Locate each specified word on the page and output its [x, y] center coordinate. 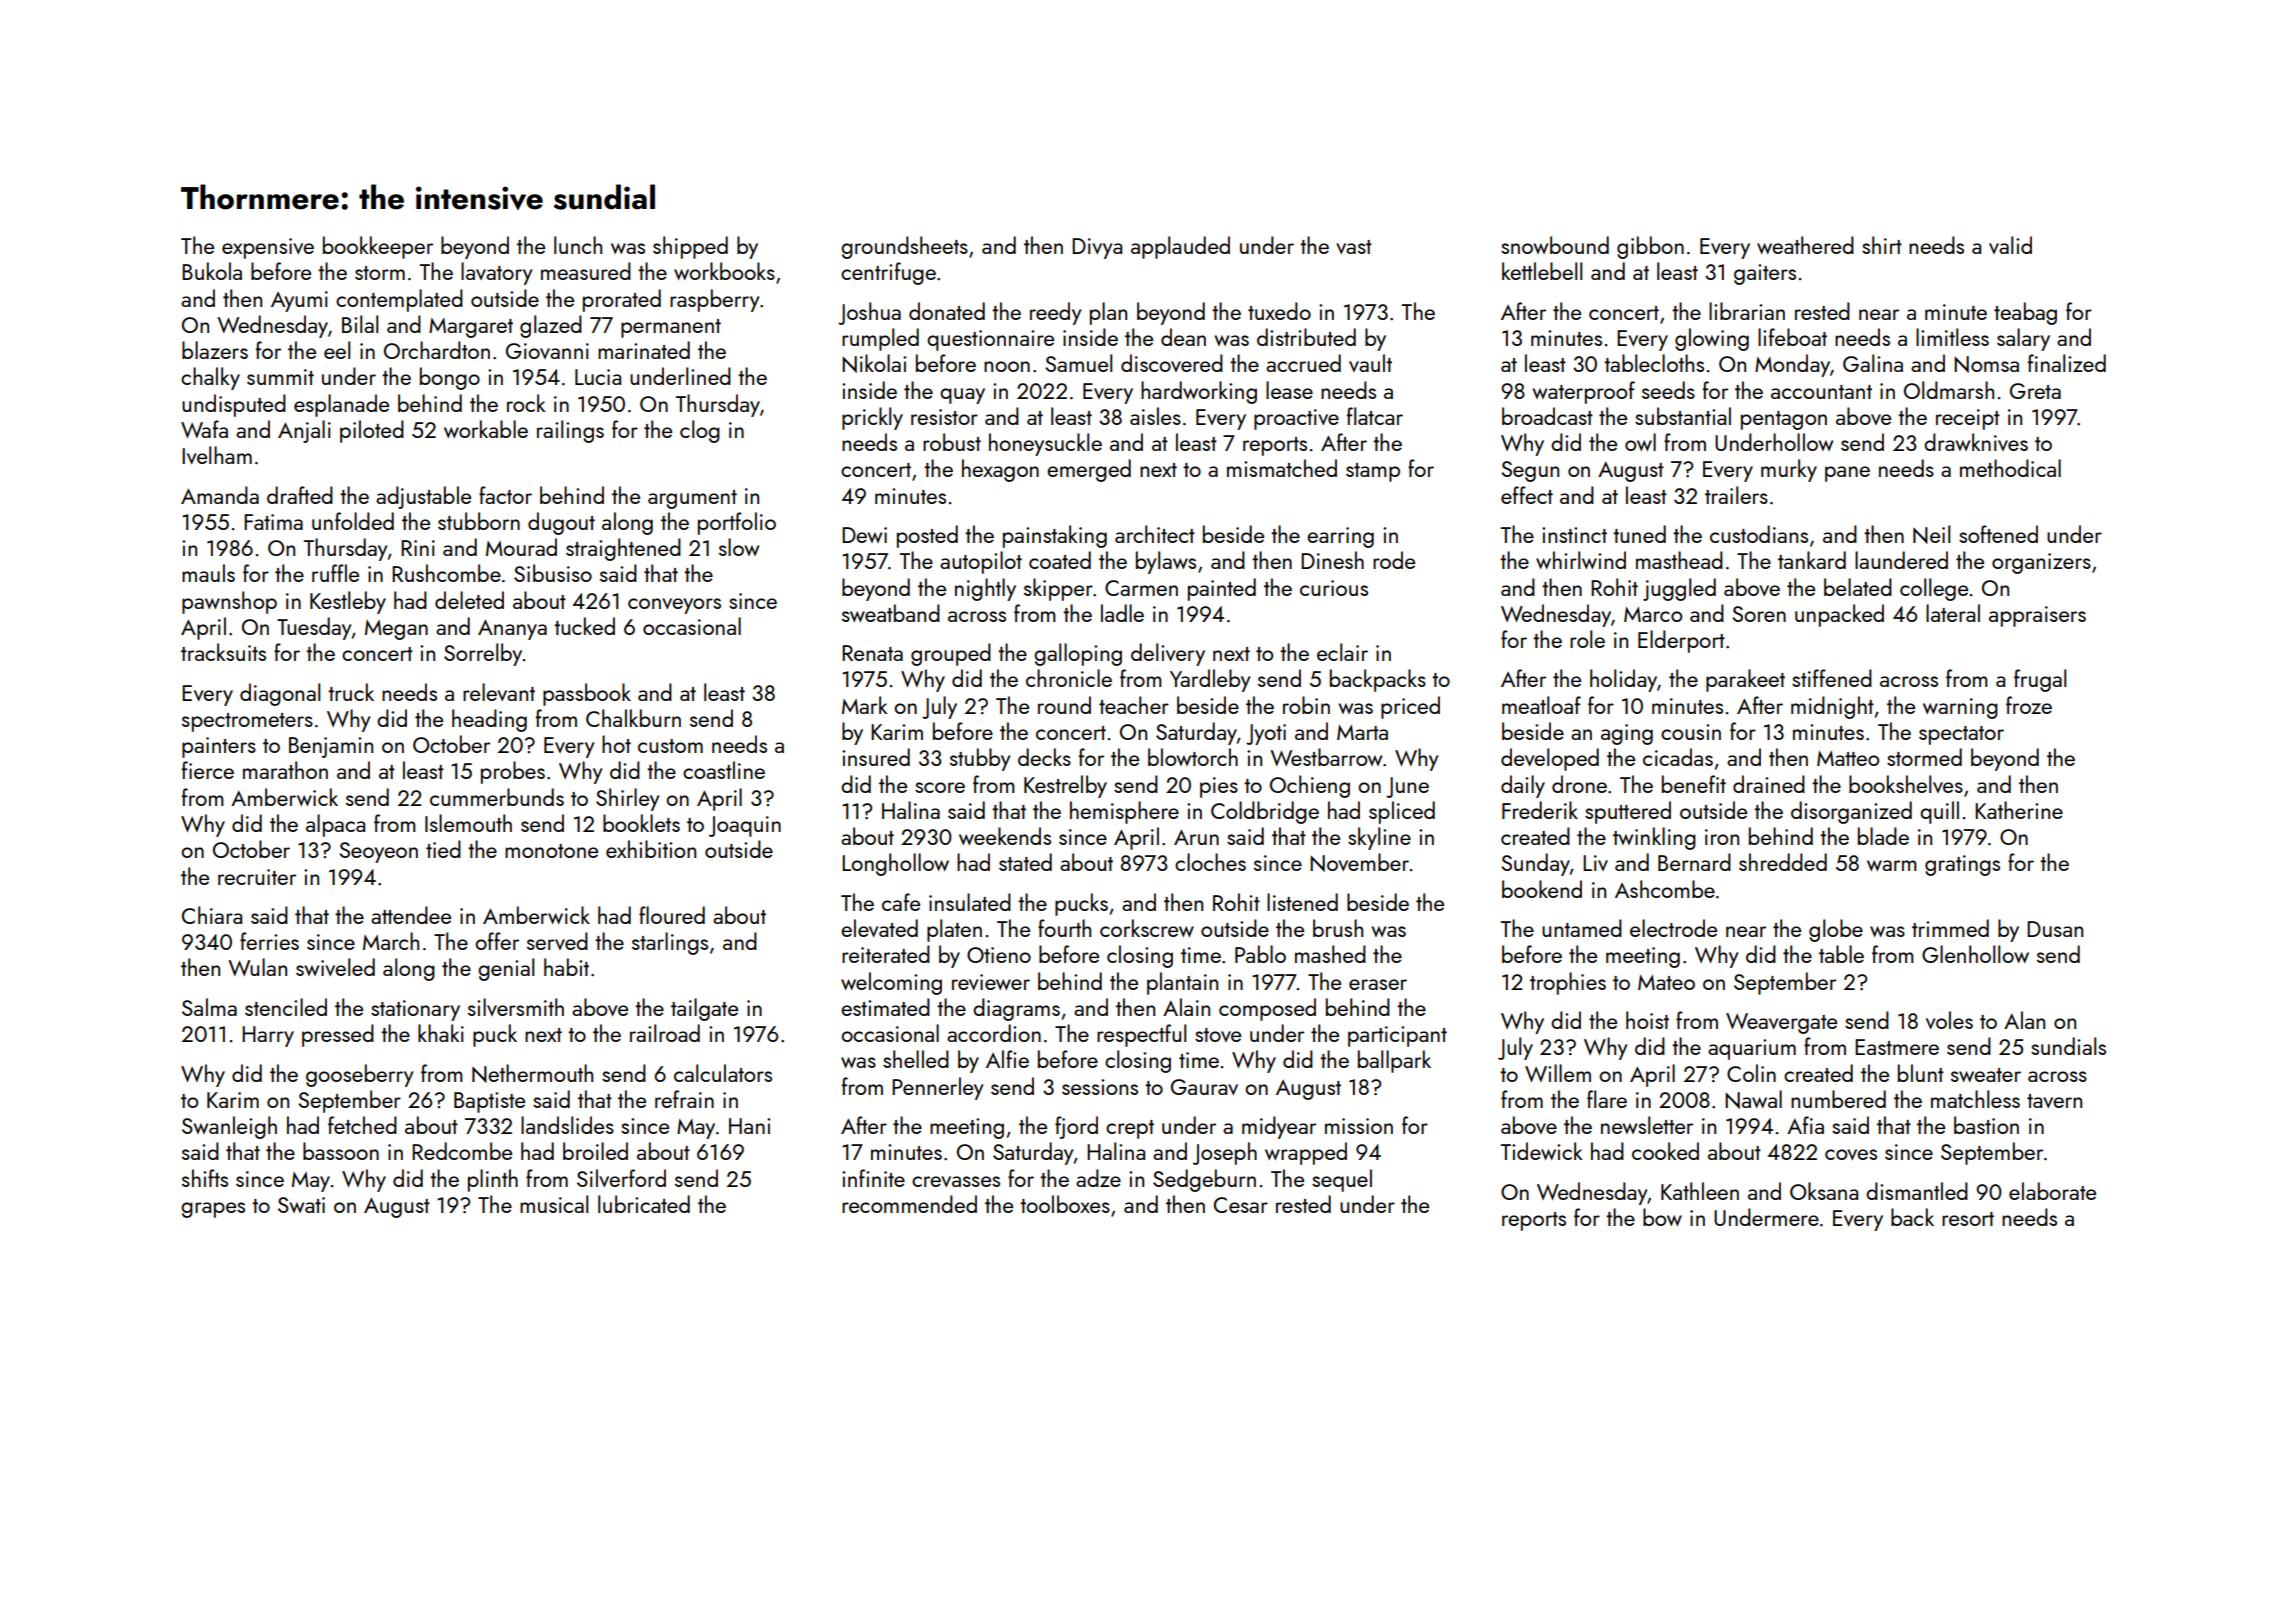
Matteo [1848, 758]
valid [2010, 245]
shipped [690, 247]
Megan [396, 630]
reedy [1056, 313]
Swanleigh [229, 1127]
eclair [1342, 652]
